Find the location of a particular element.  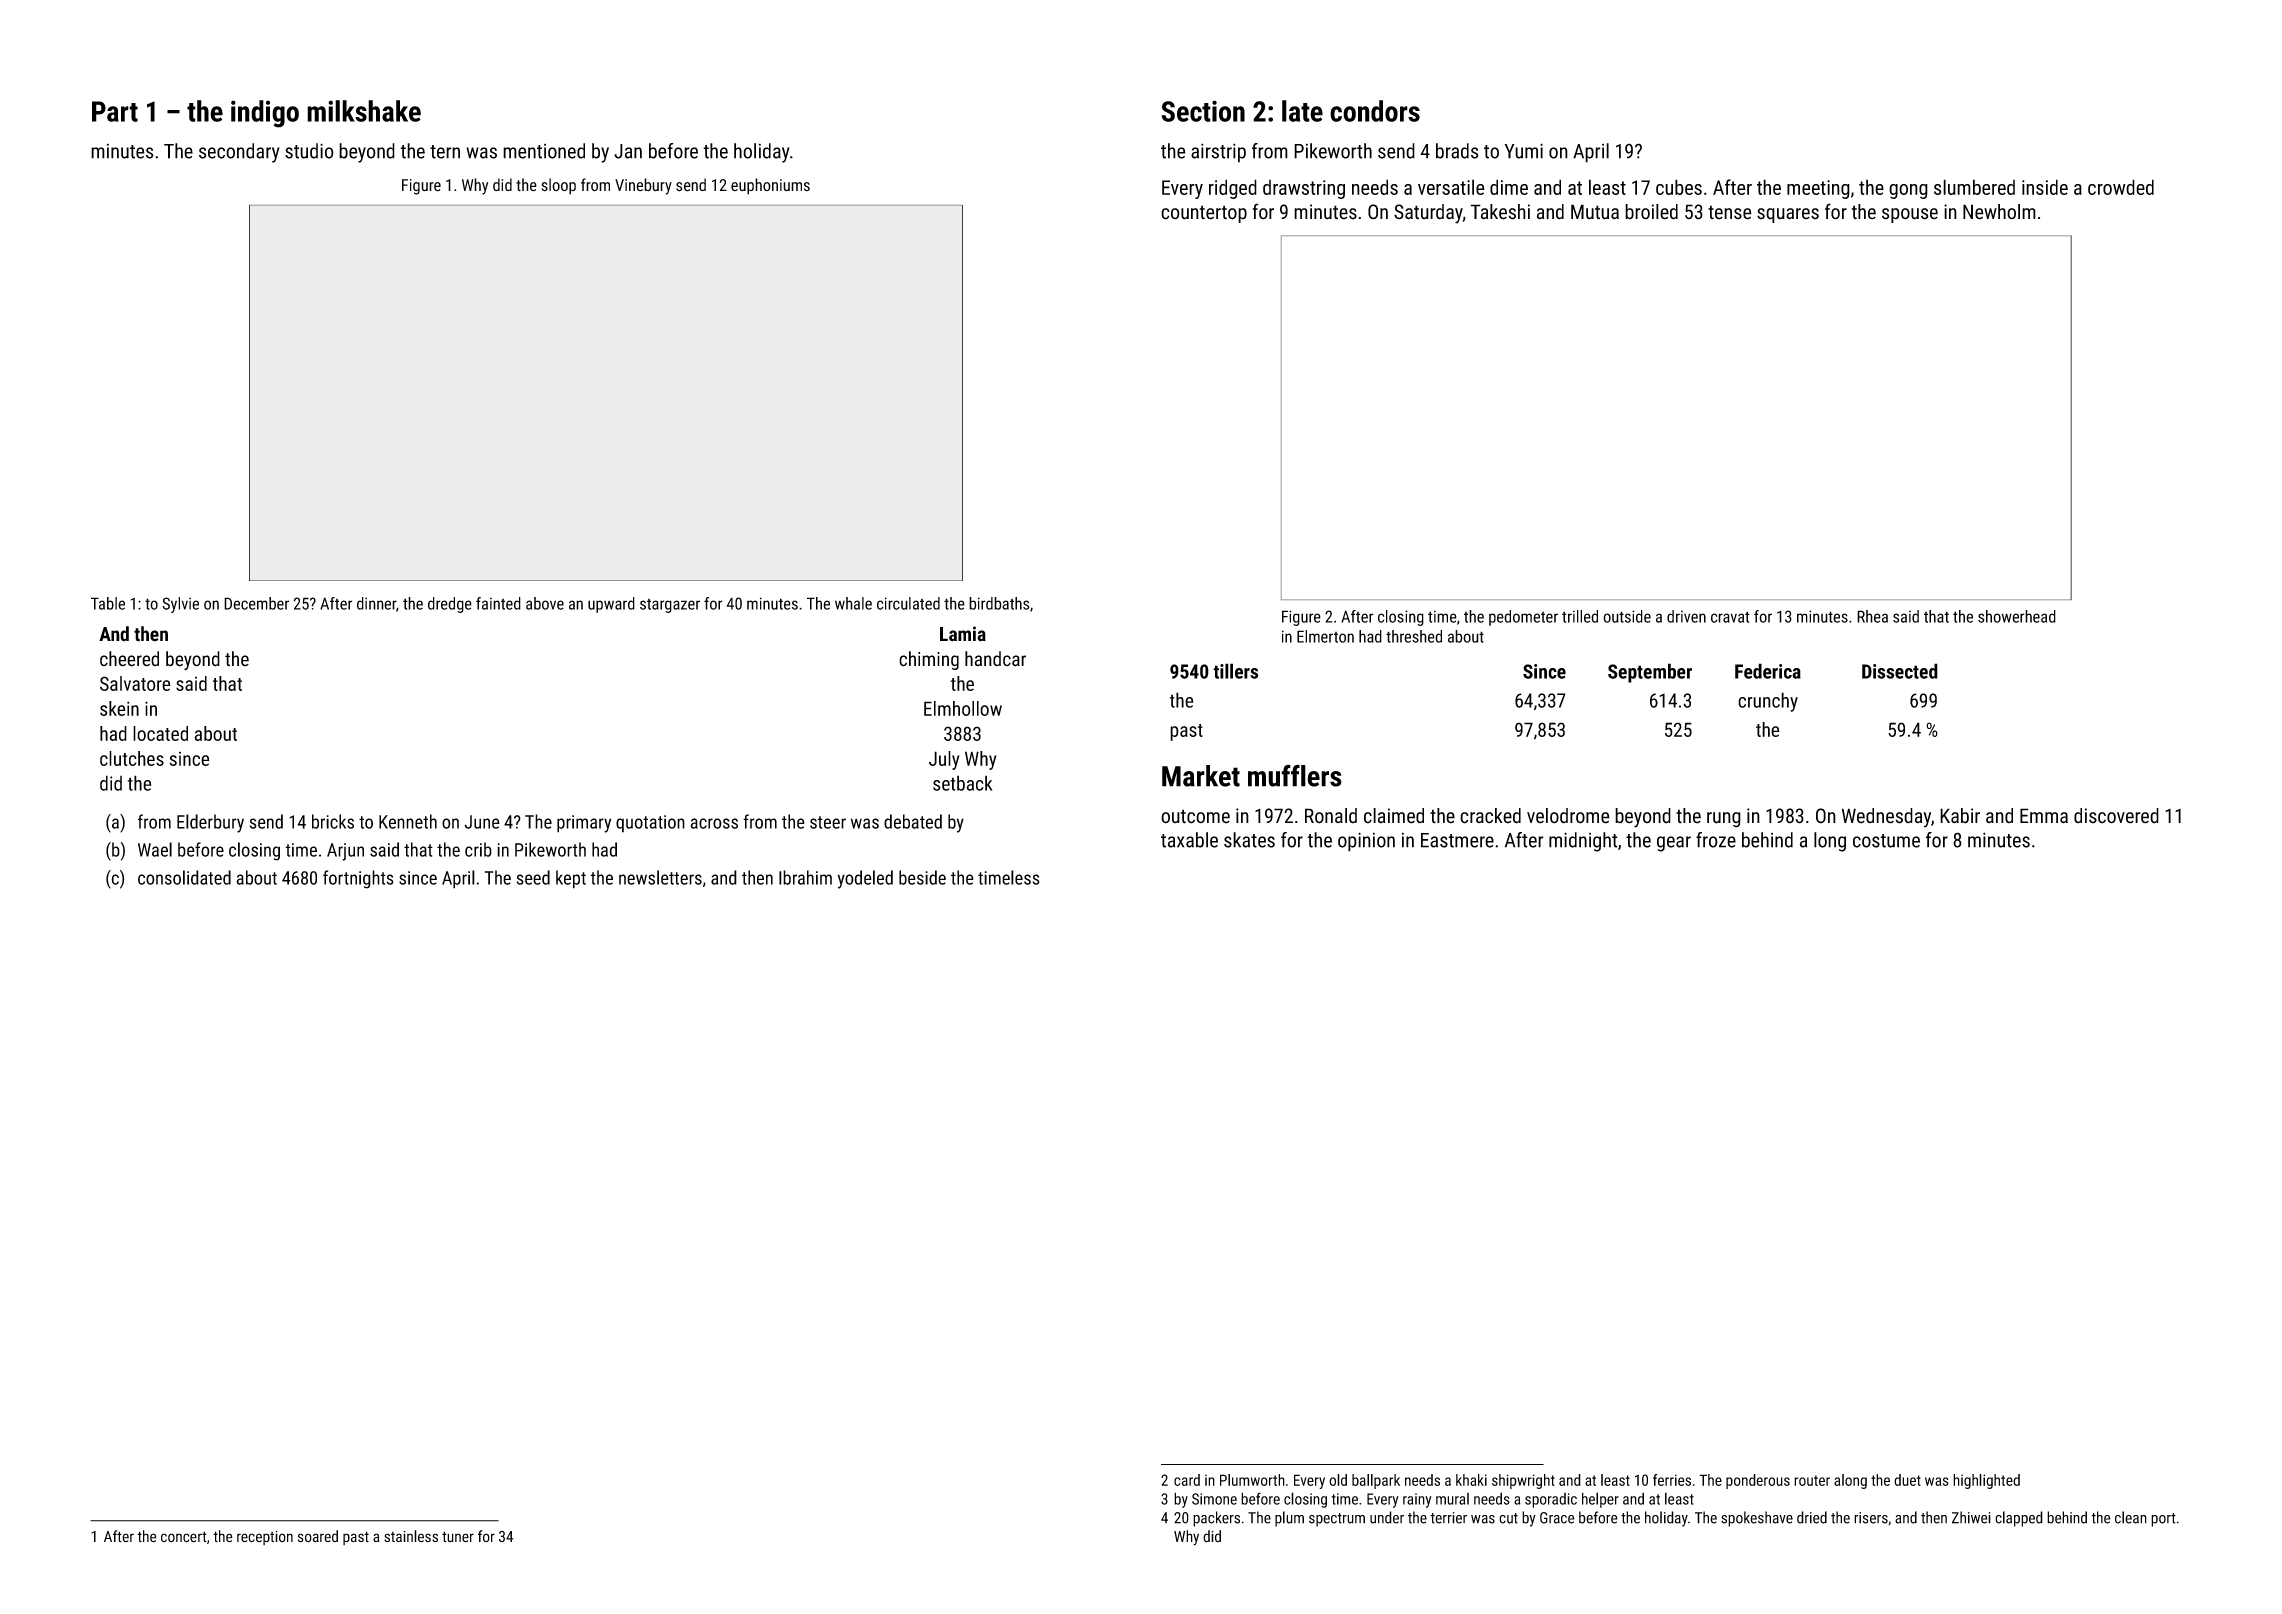

packers is located at coordinates (1216, 1519).
